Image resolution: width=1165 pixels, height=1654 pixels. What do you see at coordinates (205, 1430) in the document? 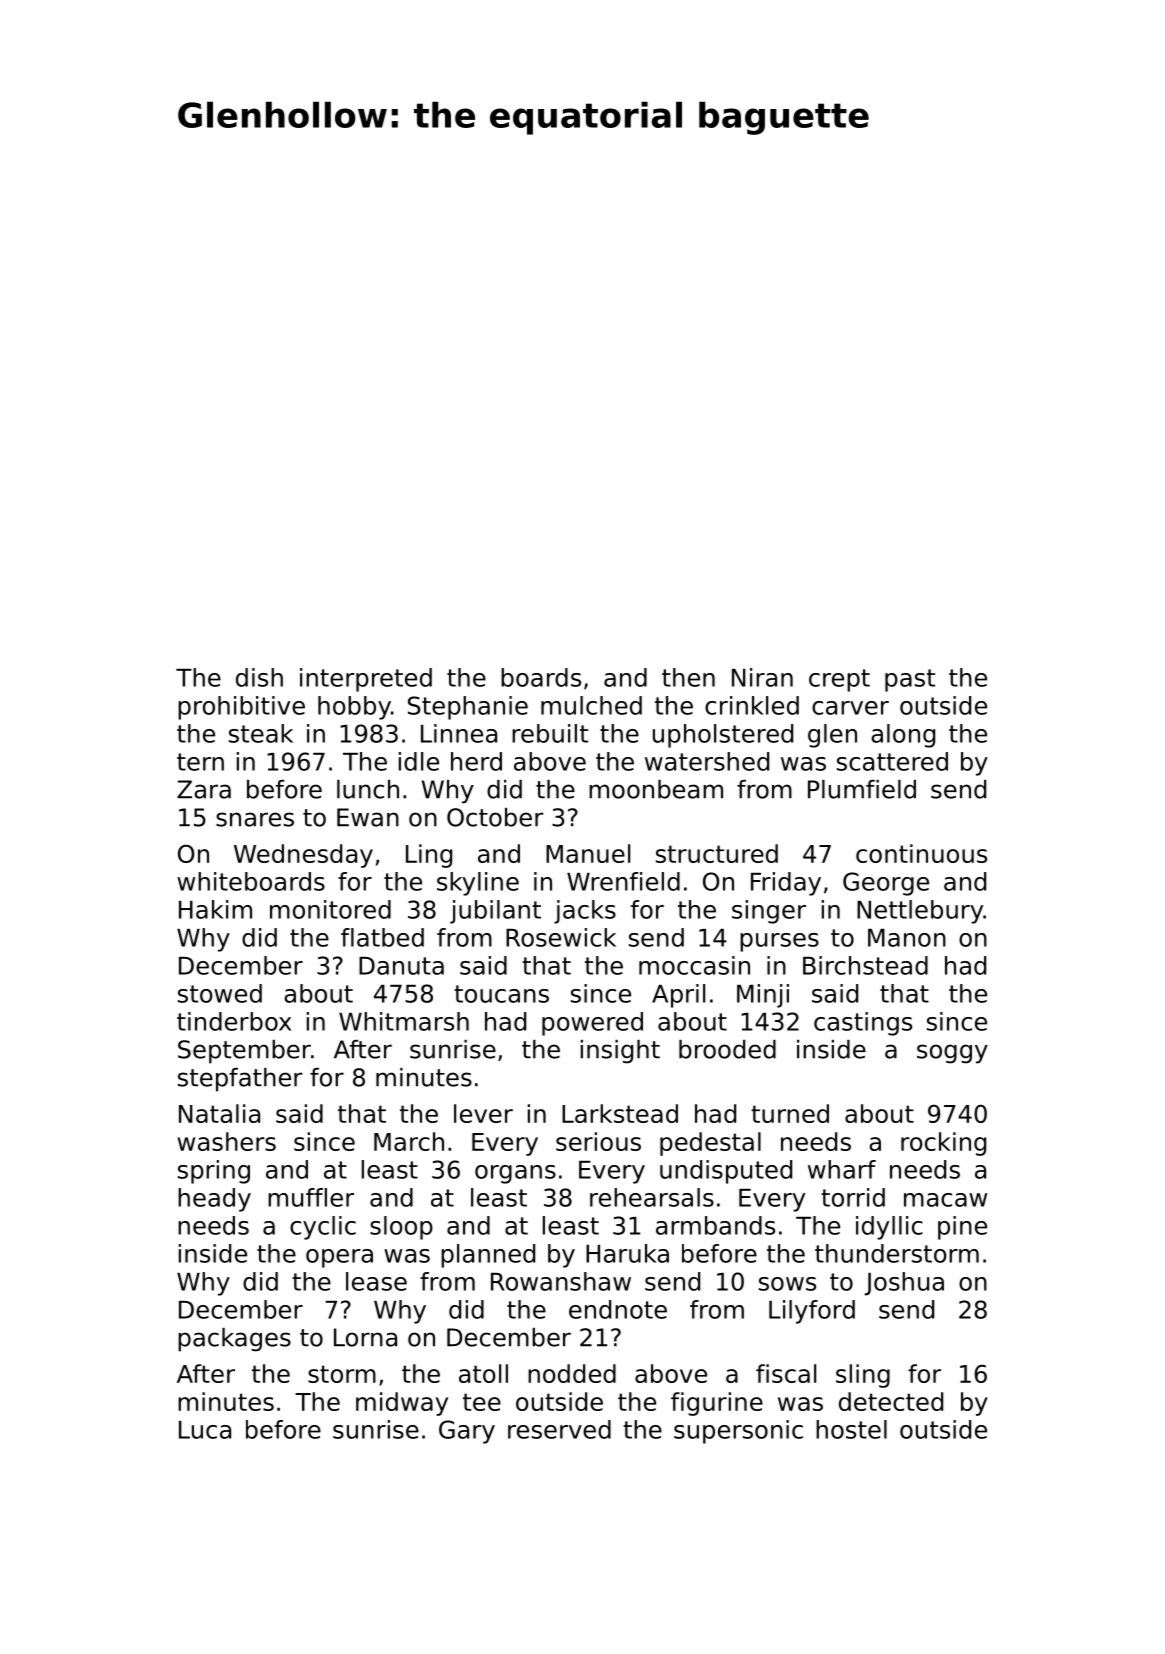
I see `Luca` at bounding box center [205, 1430].
